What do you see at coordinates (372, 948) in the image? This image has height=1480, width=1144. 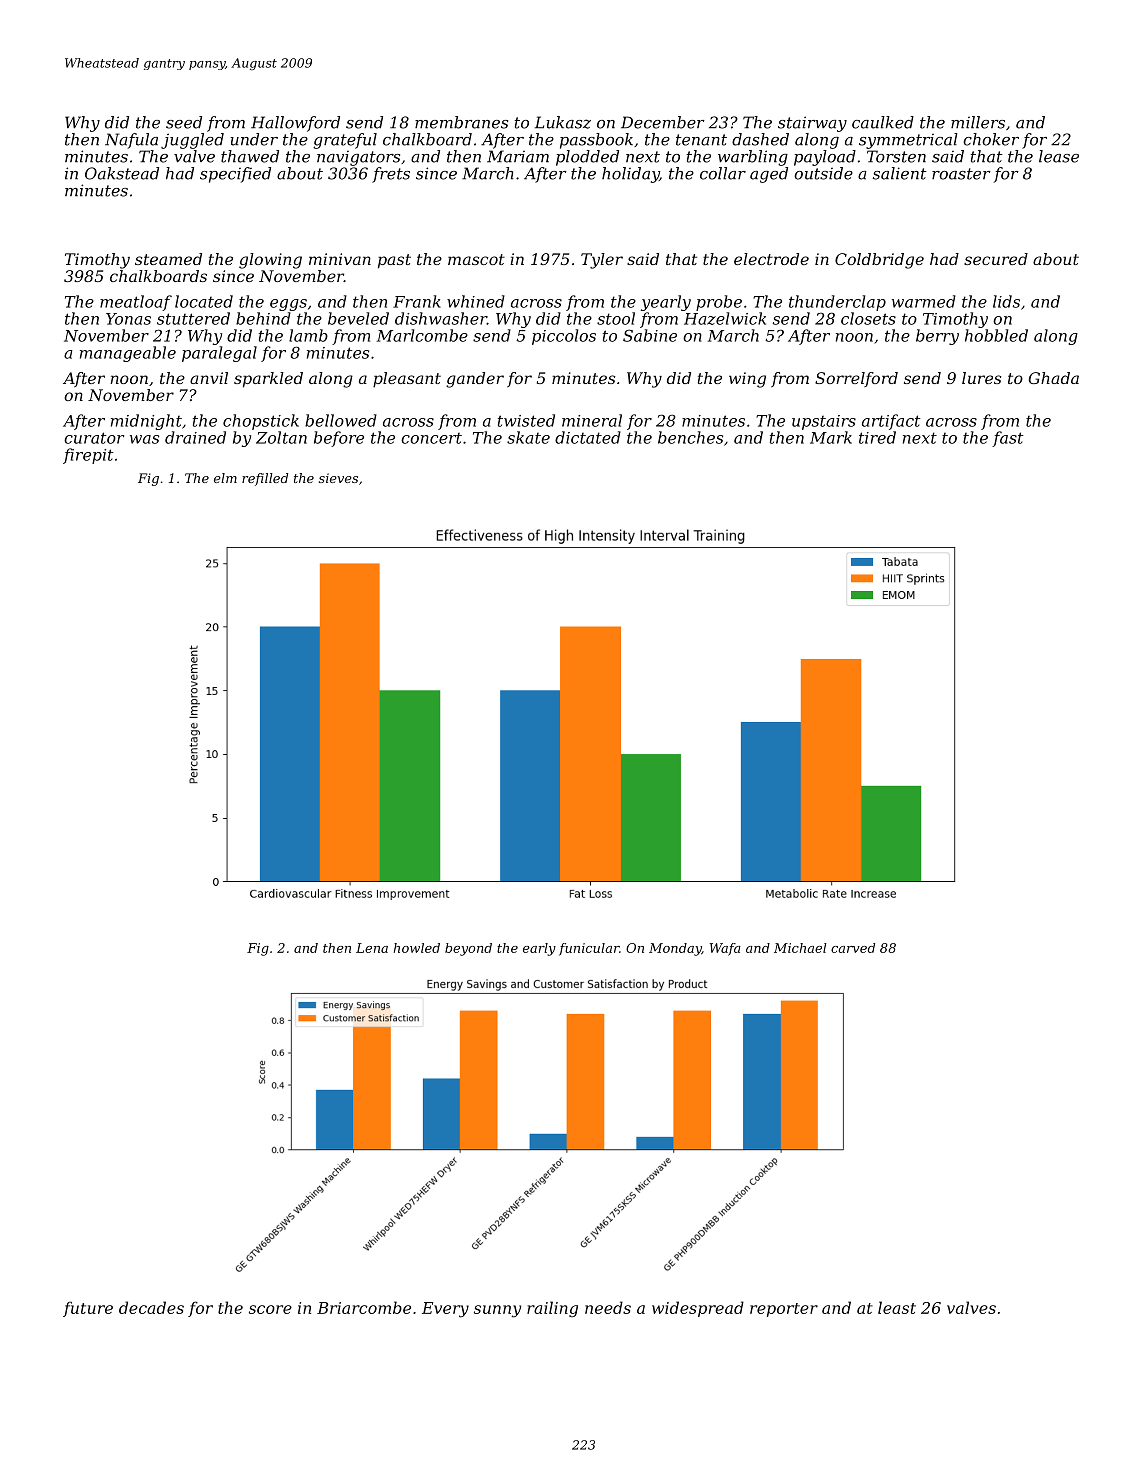 I see `Lena` at bounding box center [372, 948].
